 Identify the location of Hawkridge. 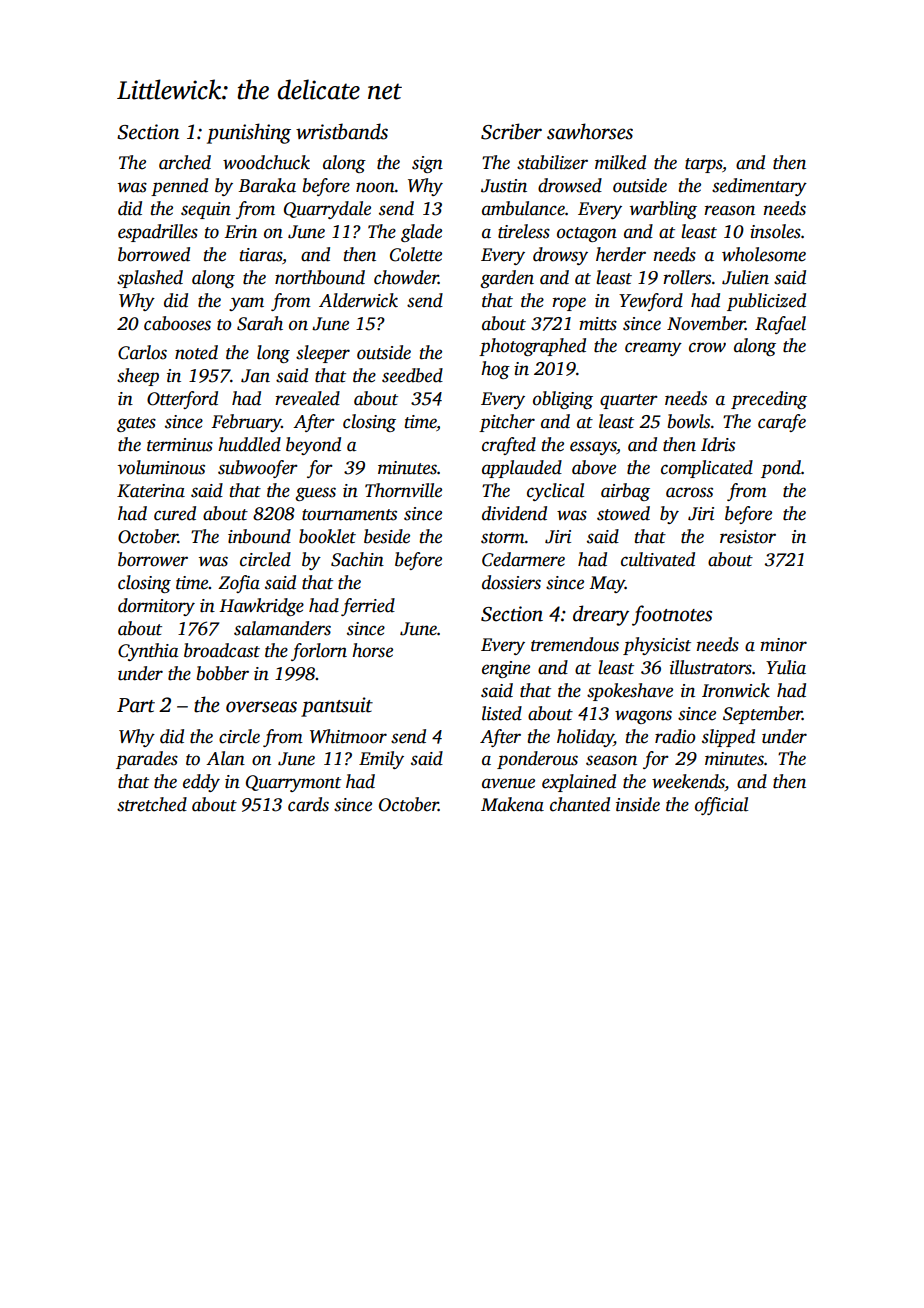
(261, 607).
